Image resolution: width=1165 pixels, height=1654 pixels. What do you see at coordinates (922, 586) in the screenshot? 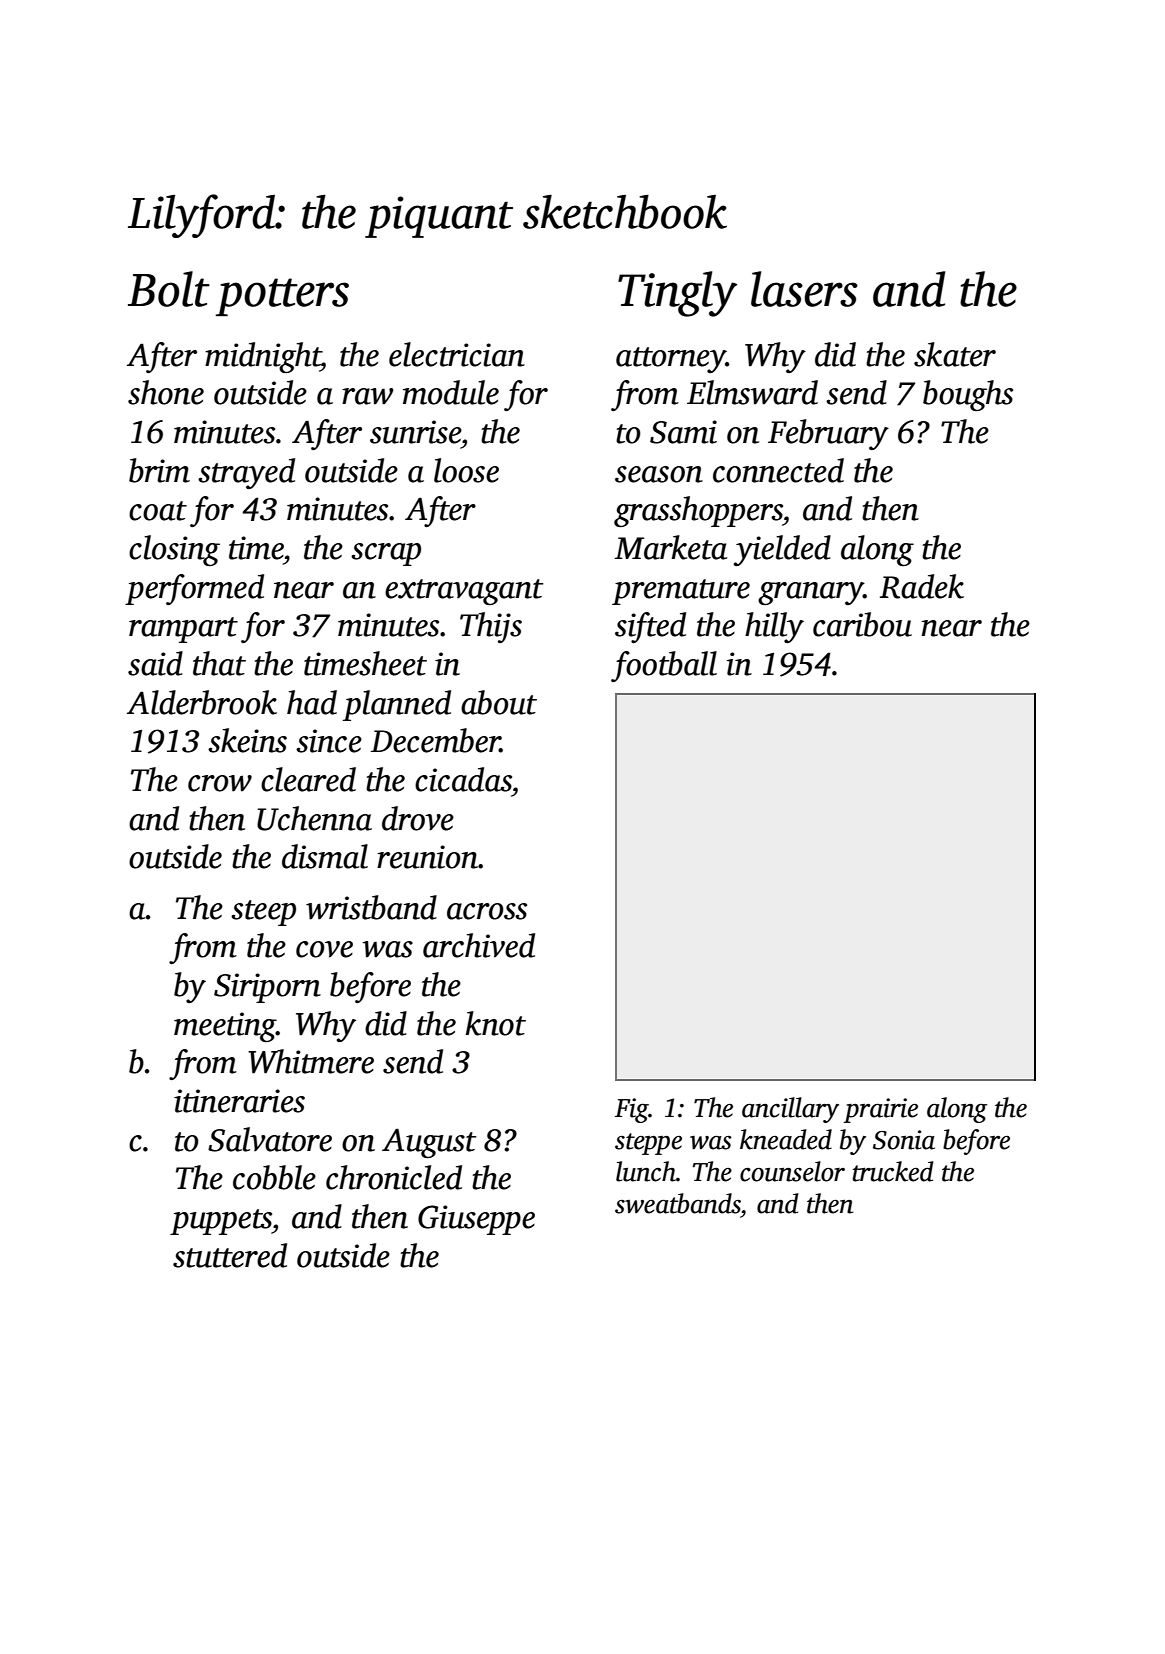
I see `Radek` at bounding box center [922, 586].
